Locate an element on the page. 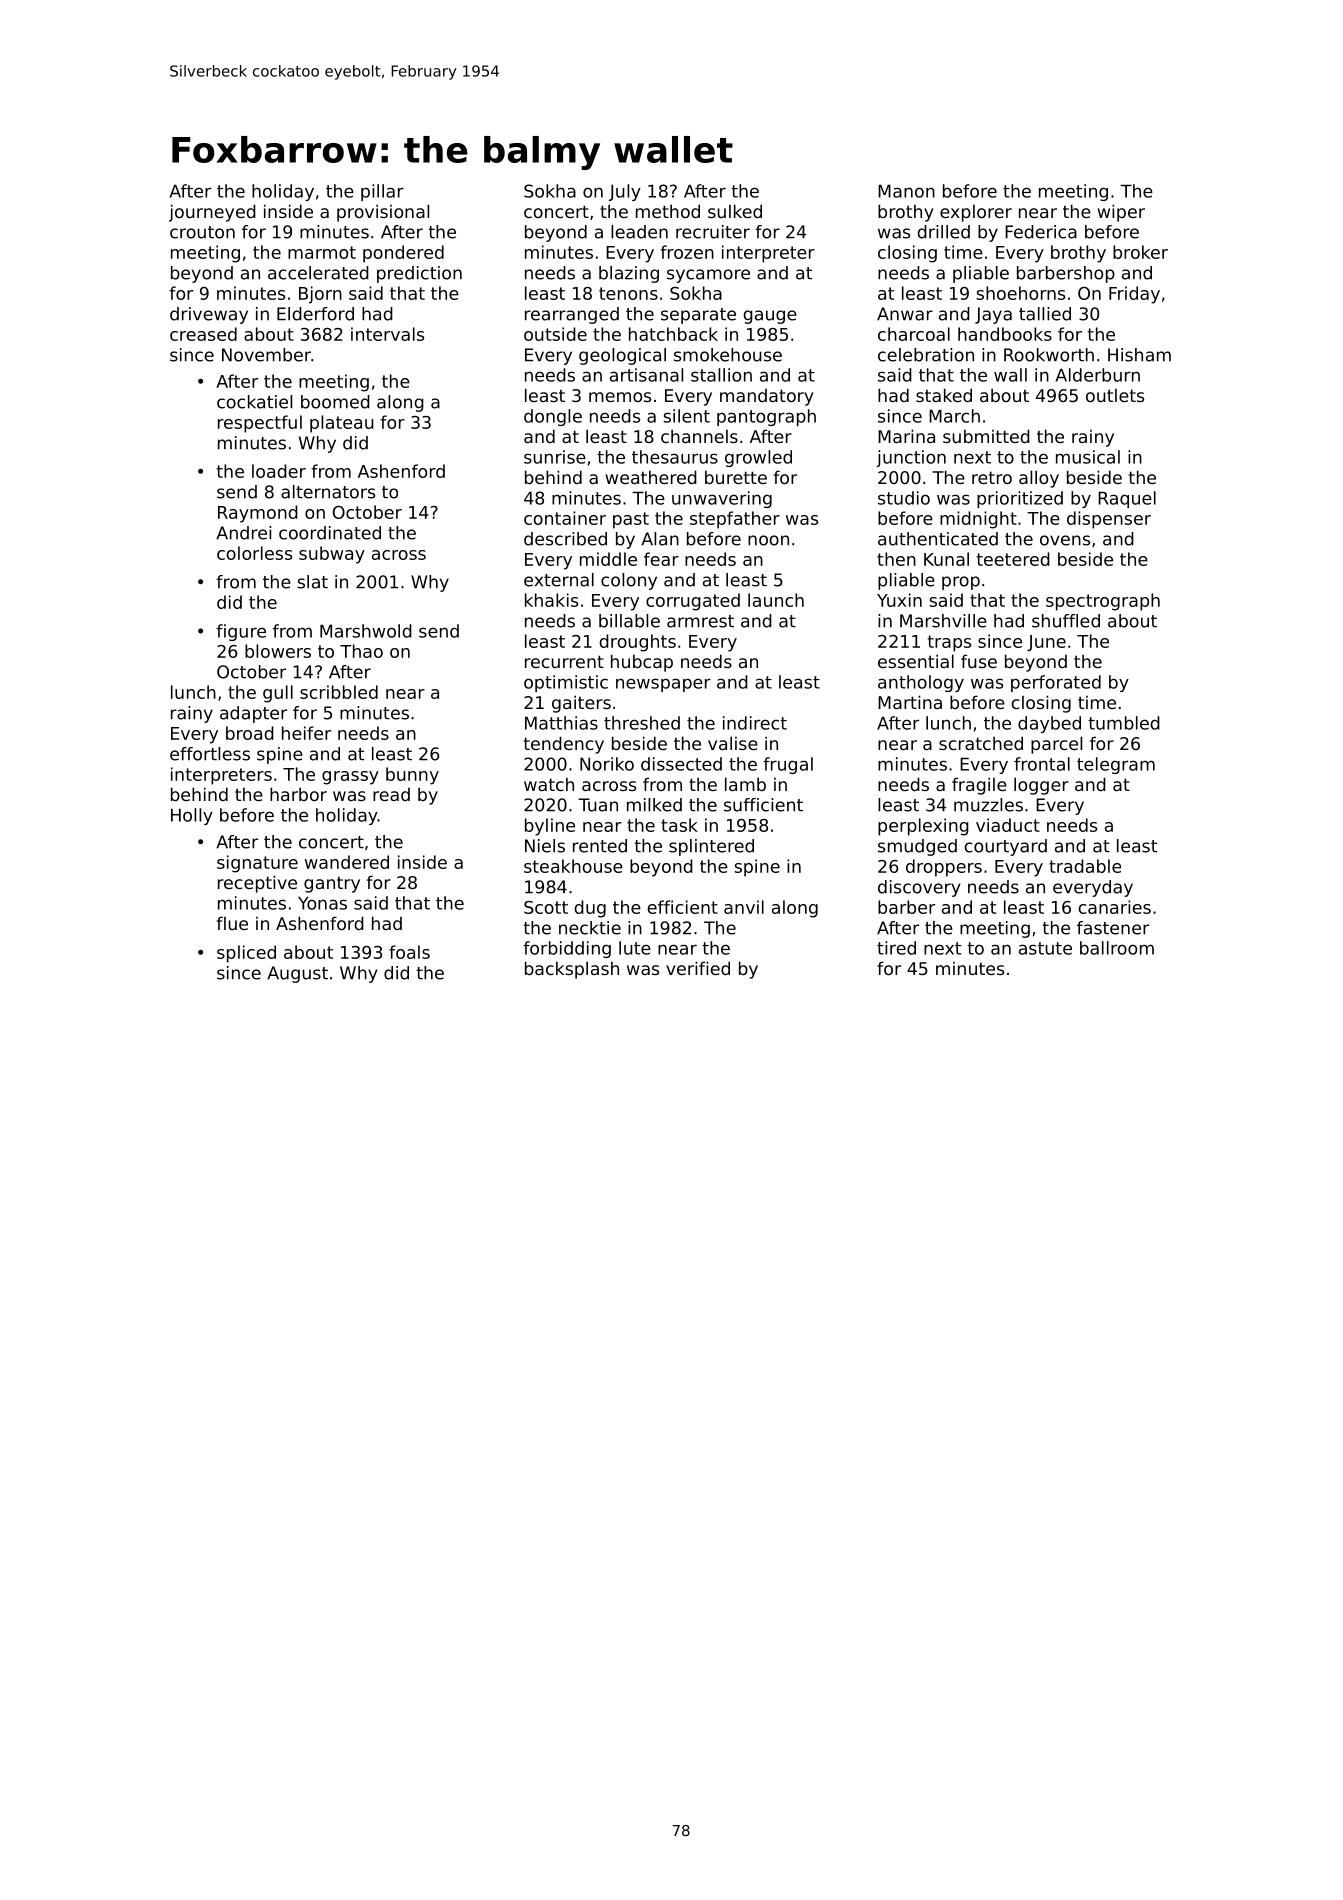 The width and height of the image is (1343, 1900). Manon is located at coordinates (906, 191).
